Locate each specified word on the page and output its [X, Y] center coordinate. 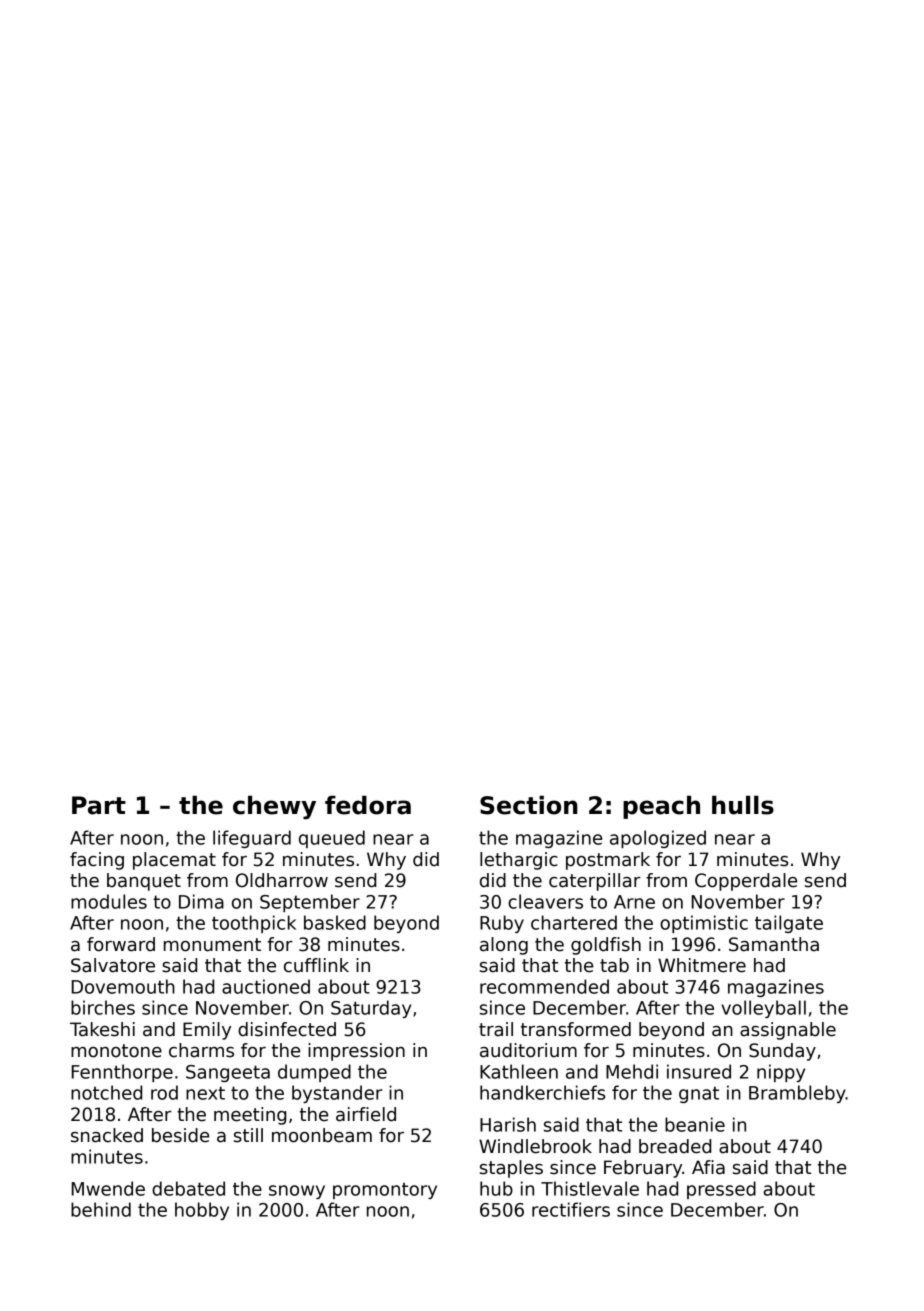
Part [99, 805]
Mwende [108, 1188]
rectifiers [571, 1209]
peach [661, 807]
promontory [385, 1191]
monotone [116, 1051]
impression [356, 1052]
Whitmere [702, 965]
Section [529, 805]
